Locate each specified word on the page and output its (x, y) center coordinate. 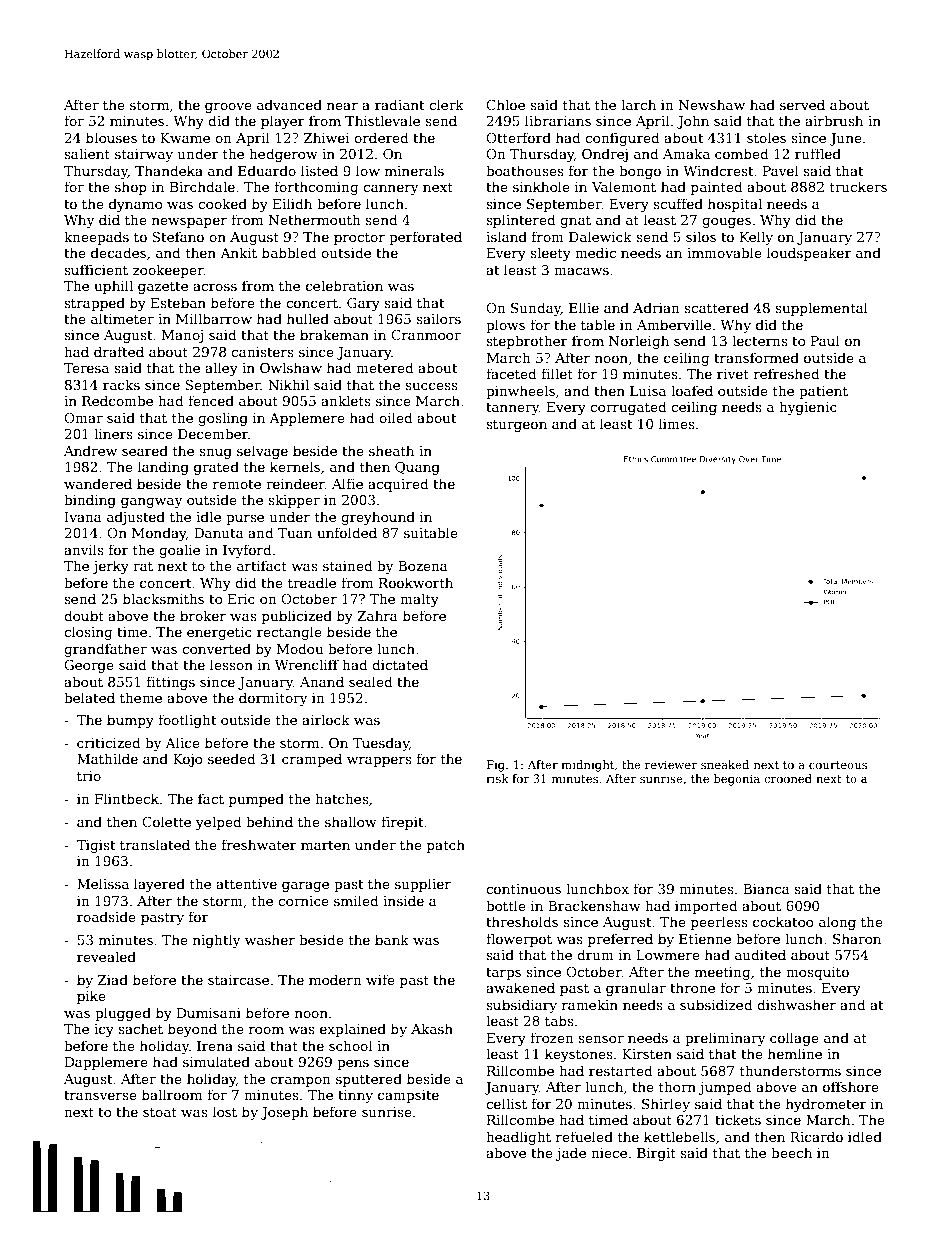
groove (228, 108)
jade (571, 1154)
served (802, 104)
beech (791, 1152)
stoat (160, 1112)
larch (638, 104)
